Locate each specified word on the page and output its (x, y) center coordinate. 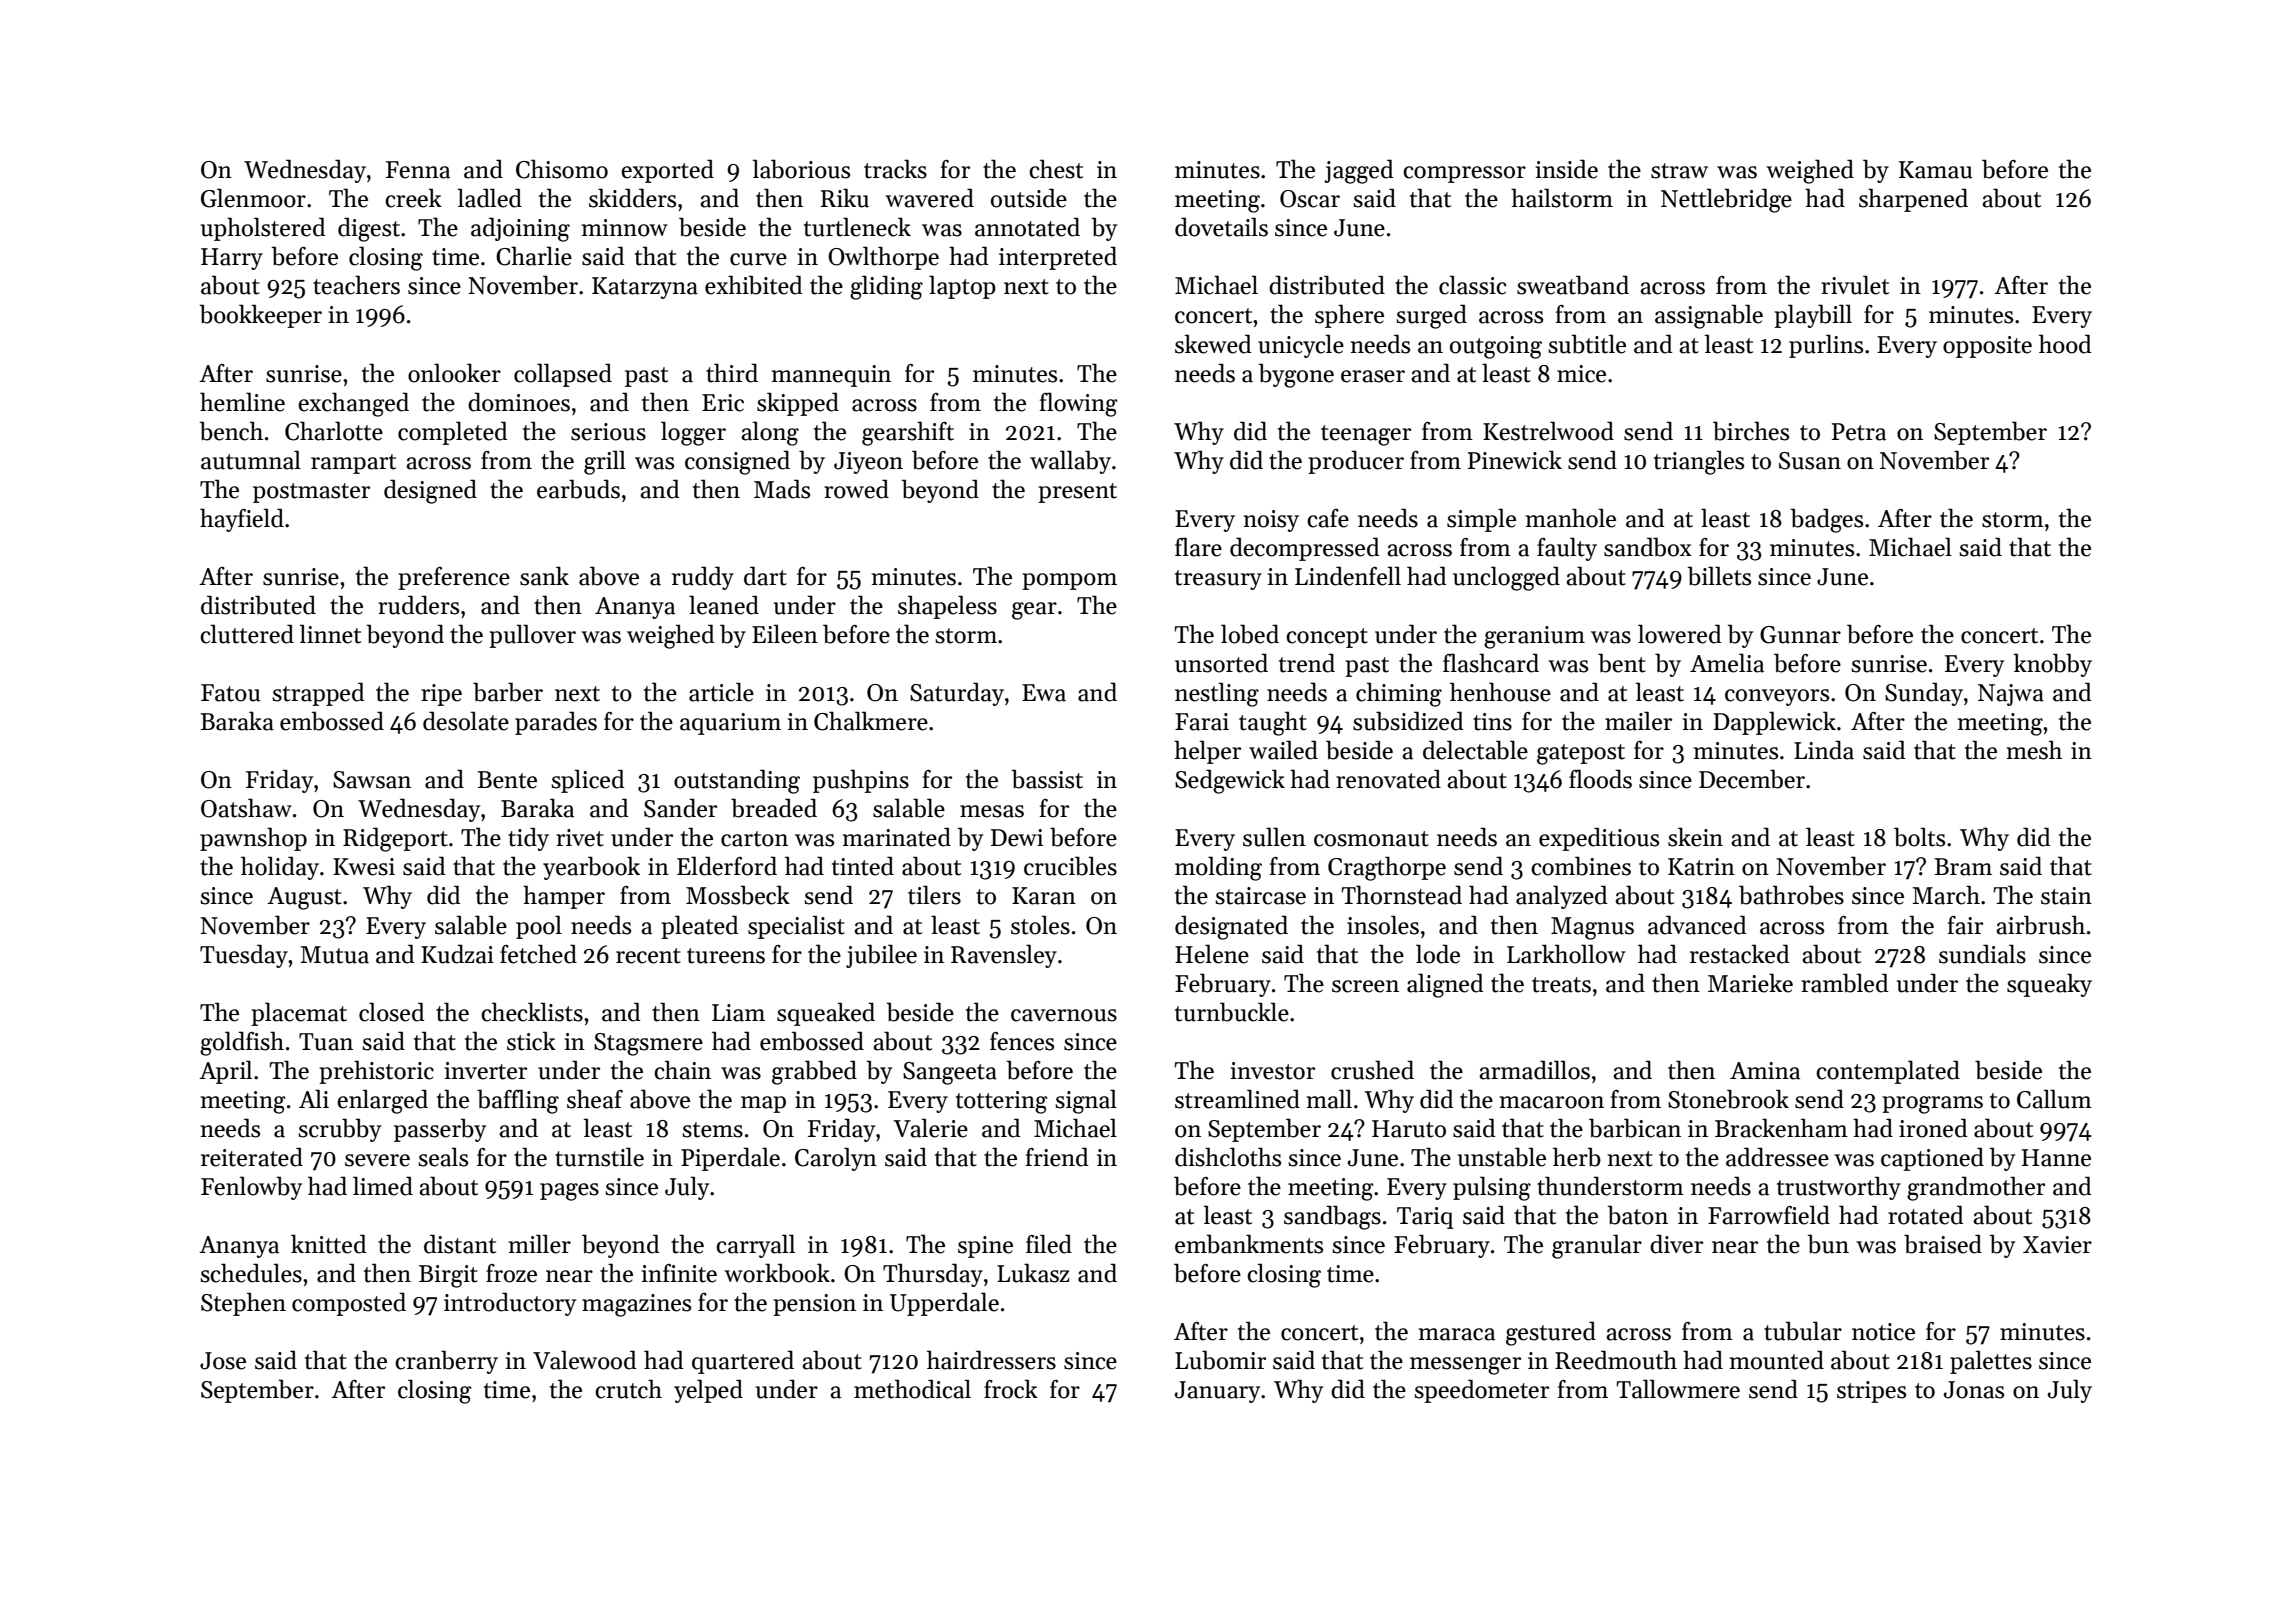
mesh (2034, 750)
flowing (1078, 404)
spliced (588, 781)
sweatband (1573, 285)
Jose (223, 1361)
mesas (992, 811)
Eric (723, 403)
